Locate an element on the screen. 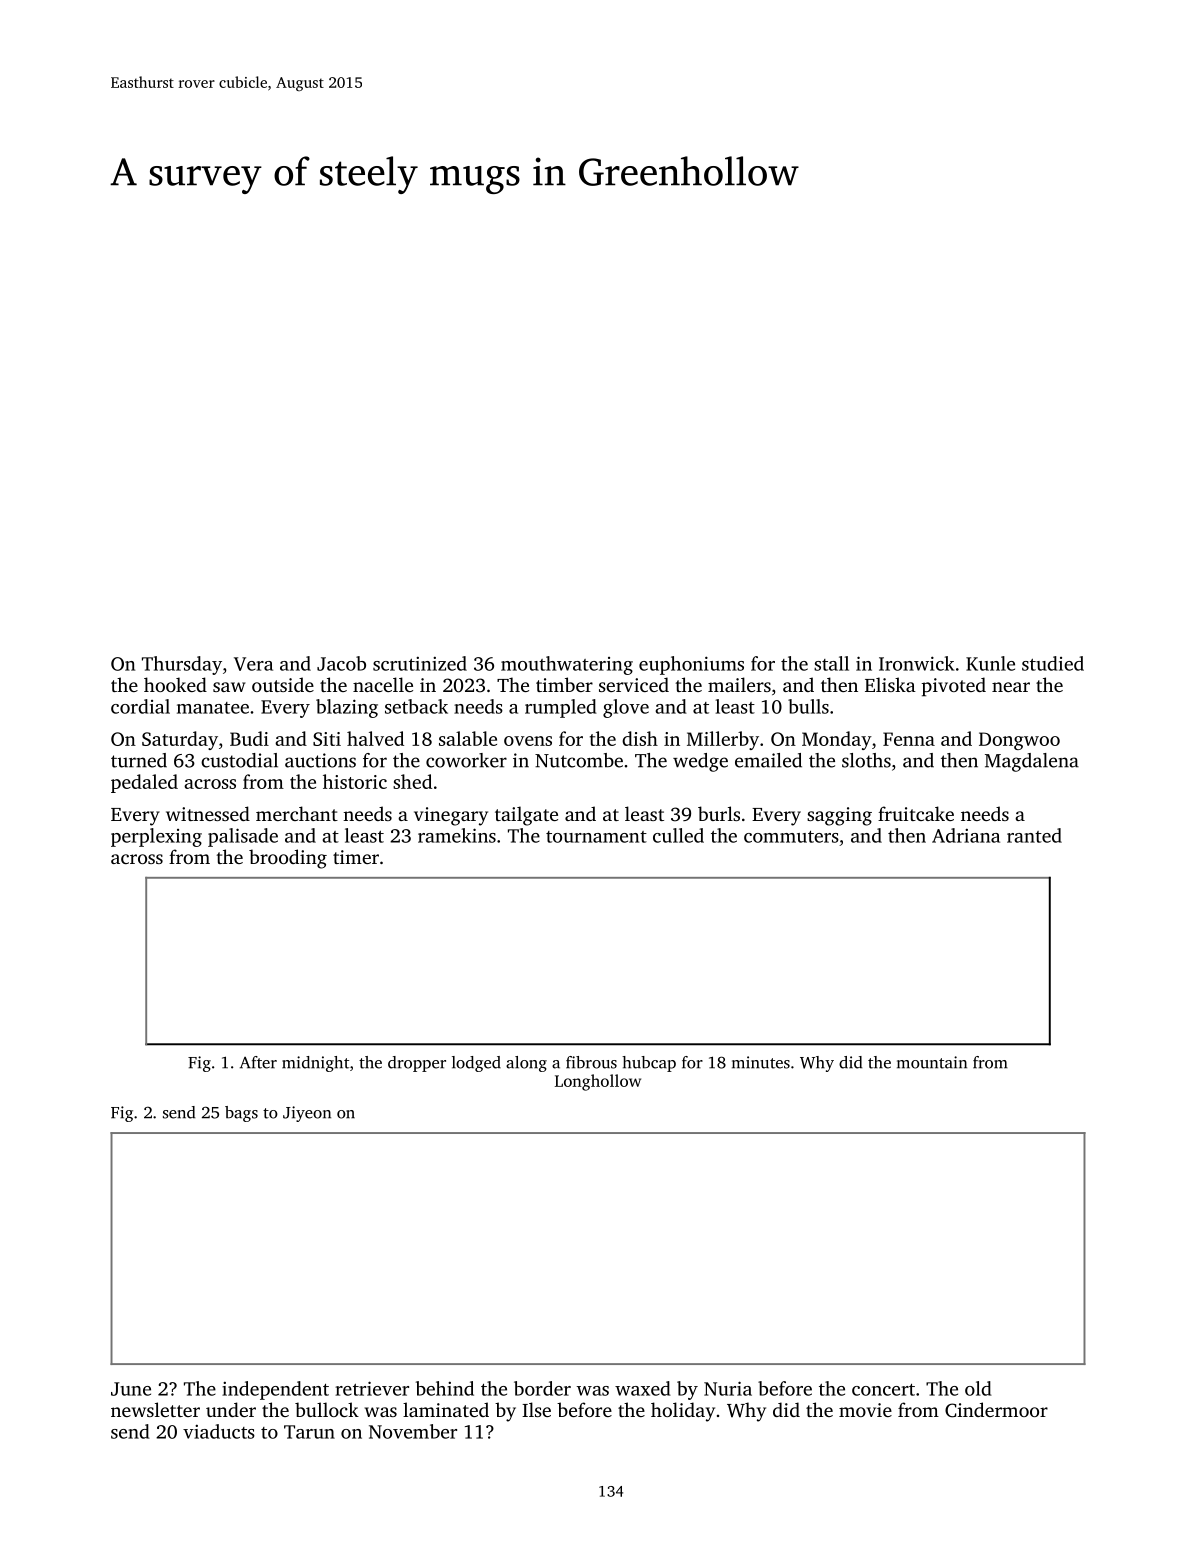  mountain is located at coordinates (932, 1062).
